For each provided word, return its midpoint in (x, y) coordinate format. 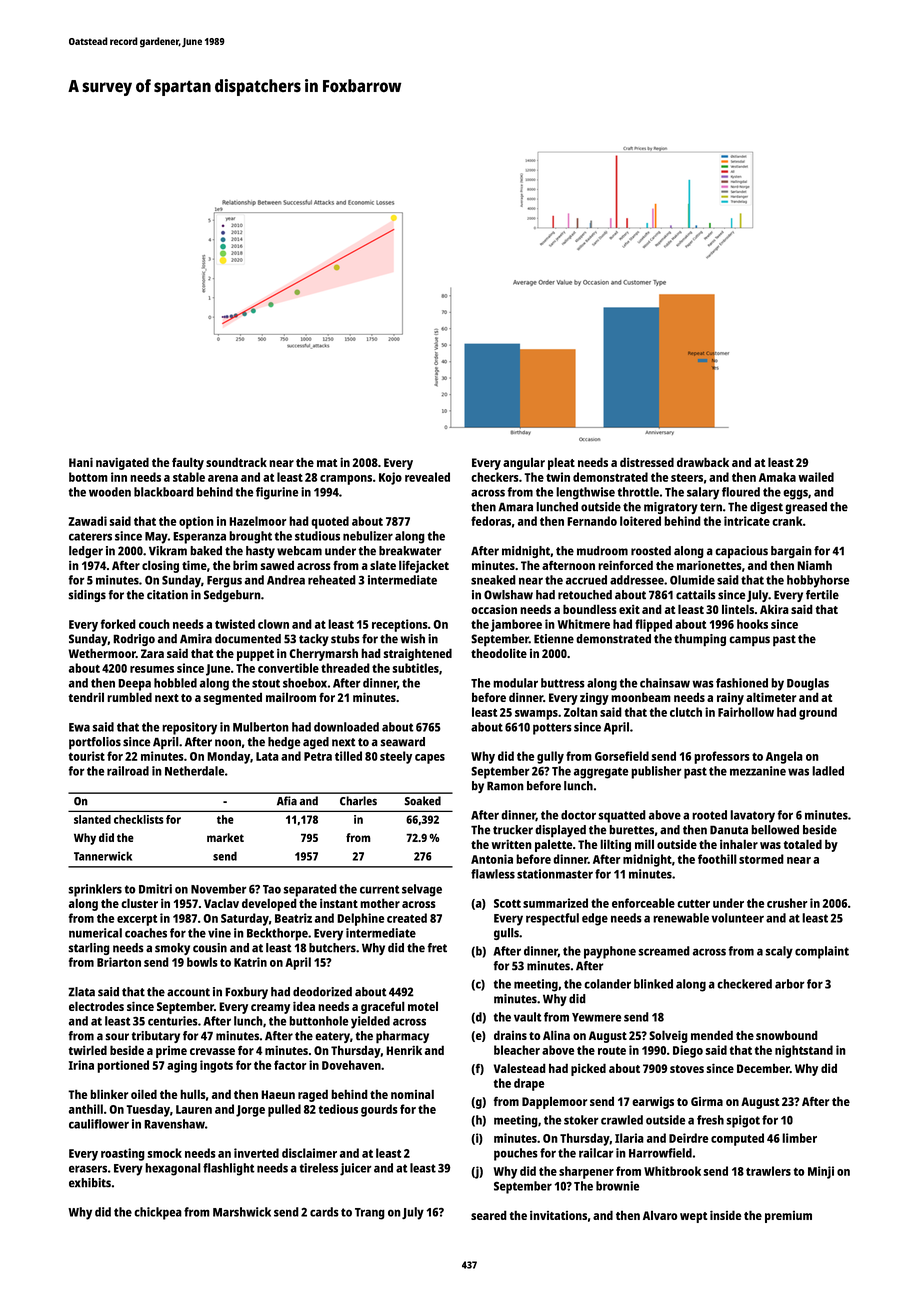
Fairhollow (746, 712)
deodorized (322, 992)
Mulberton (261, 727)
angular (524, 464)
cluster (139, 903)
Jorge (250, 1111)
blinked (653, 984)
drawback (703, 462)
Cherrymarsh (323, 654)
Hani (81, 462)
